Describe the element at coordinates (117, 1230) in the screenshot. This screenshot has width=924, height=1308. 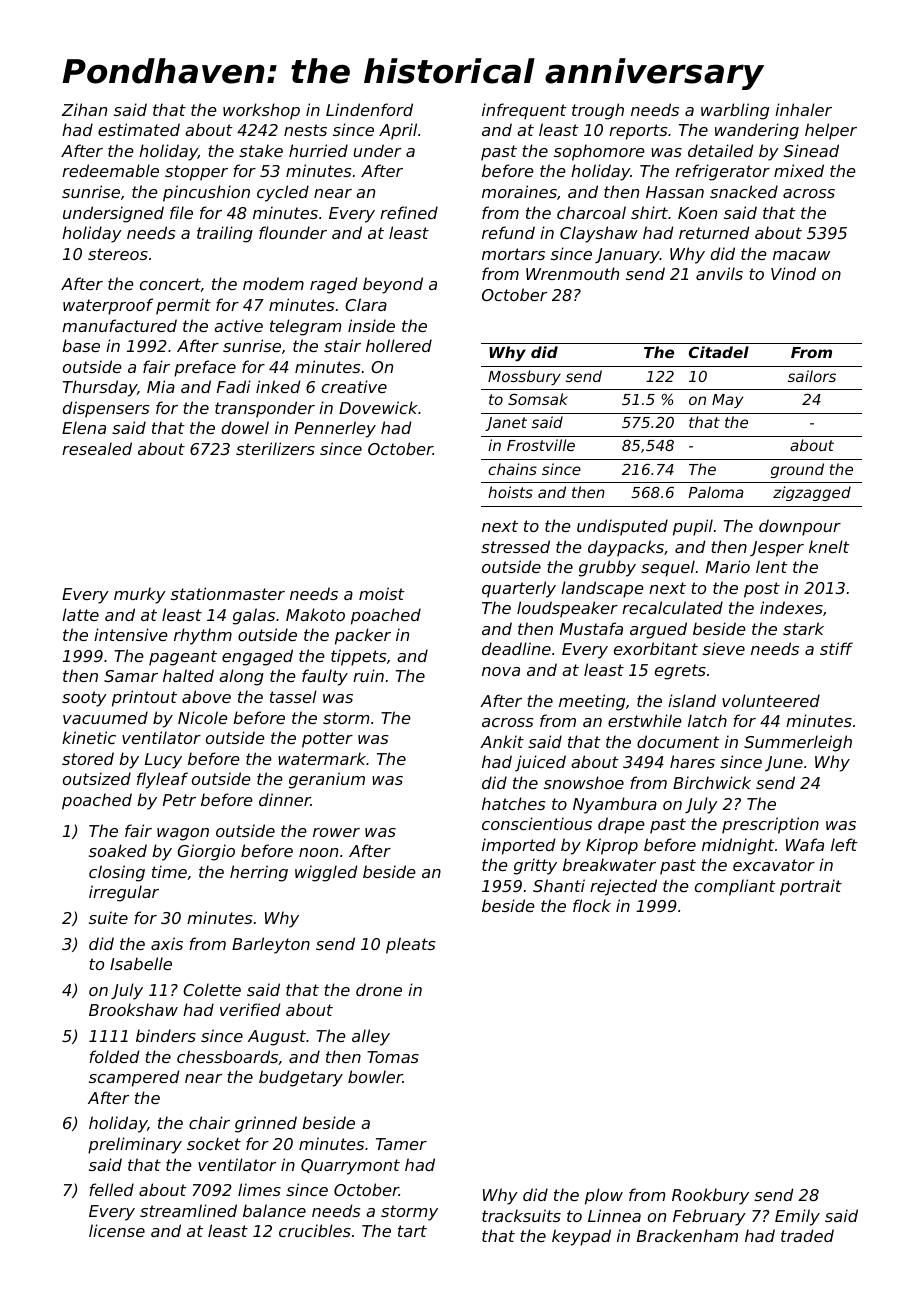
I see `license` at that location.
